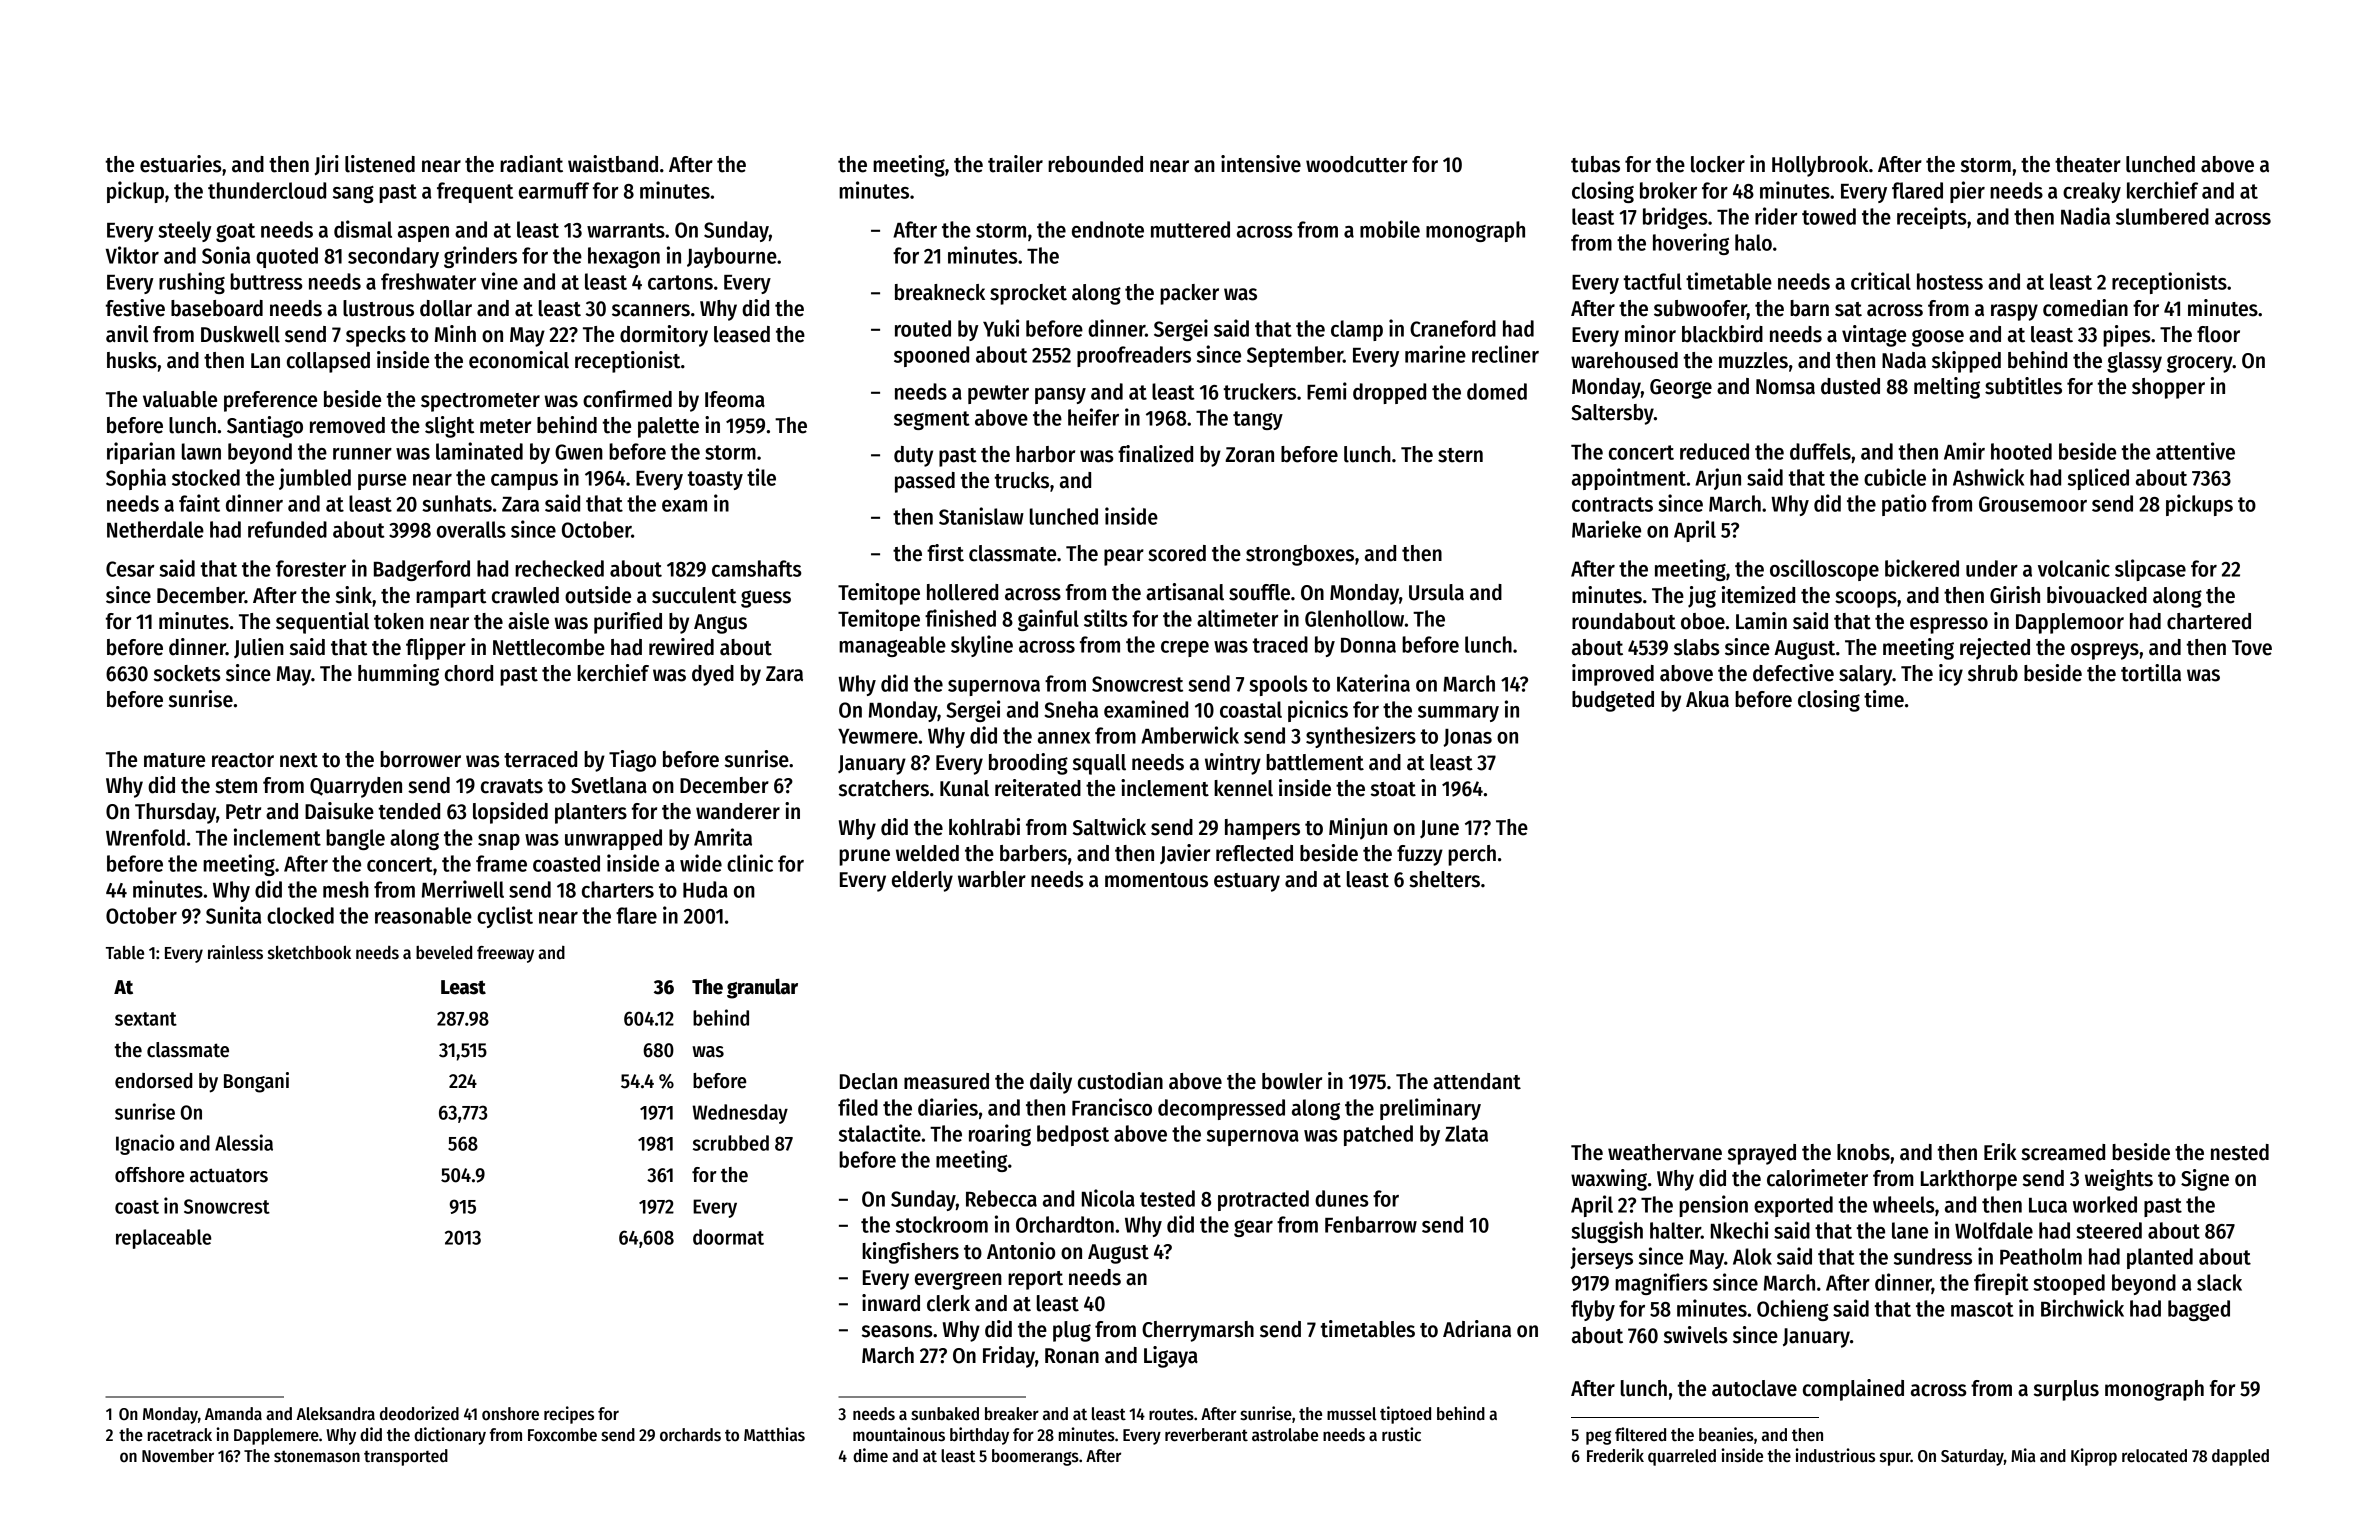 The height and width of the image is (1540, 2380). Describe the element at coordinates (2240, 1152) in the image. I see `nested` at that location.
